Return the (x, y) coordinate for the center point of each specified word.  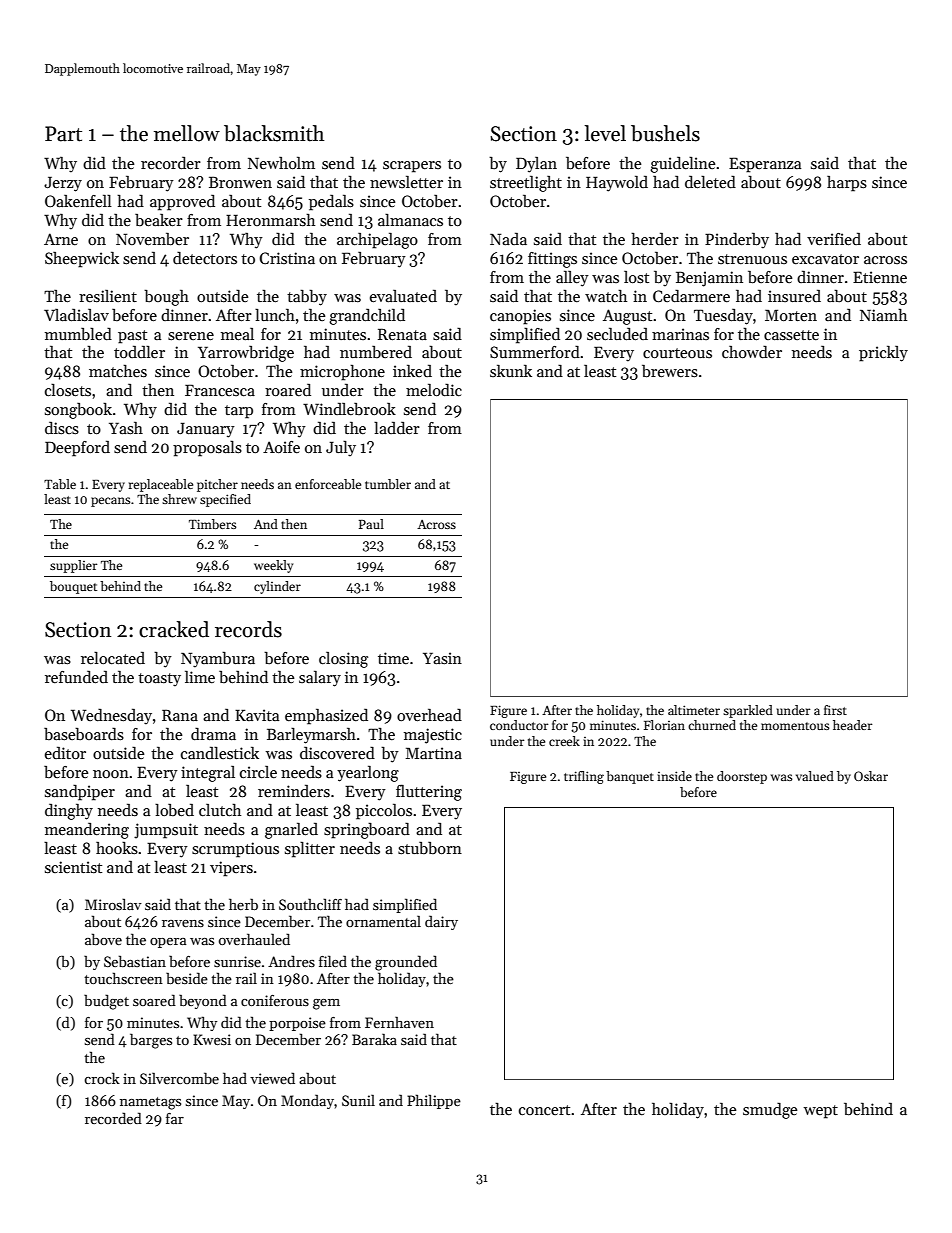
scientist (73, 867)
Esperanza (765, 165)
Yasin (442, 658)
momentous (795, 726)
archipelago (377, 240)
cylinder (277, 587)
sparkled (748, 711)
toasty (159, 680)
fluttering (429, 793)
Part (63, 134)
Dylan (536, 165)
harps (847, 183)
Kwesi (212, 1039)
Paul (371, 524)
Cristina (287, 258)
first (835, 710)
